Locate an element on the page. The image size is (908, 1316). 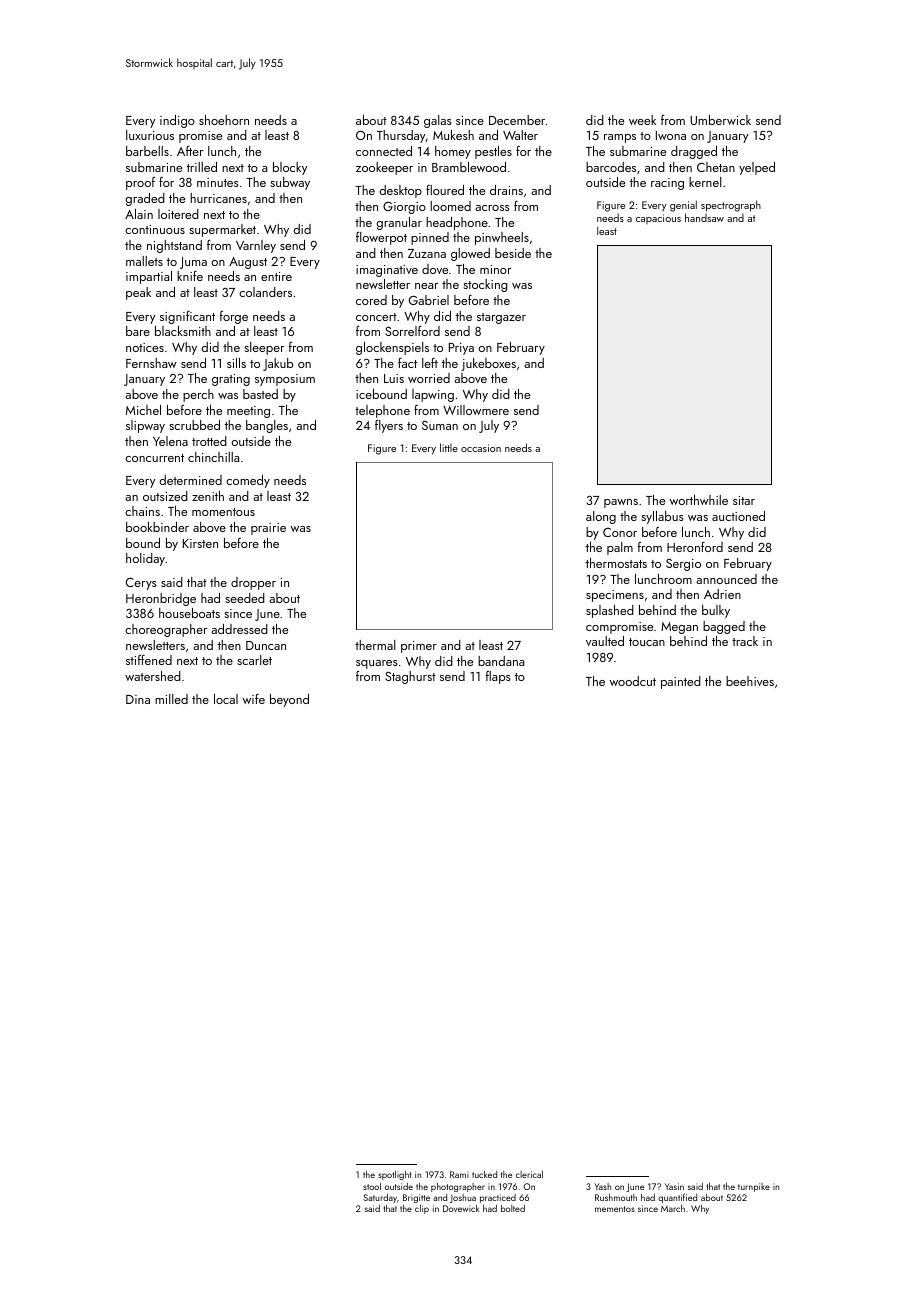
Fernshaw is located at coordinates (151, 363).
